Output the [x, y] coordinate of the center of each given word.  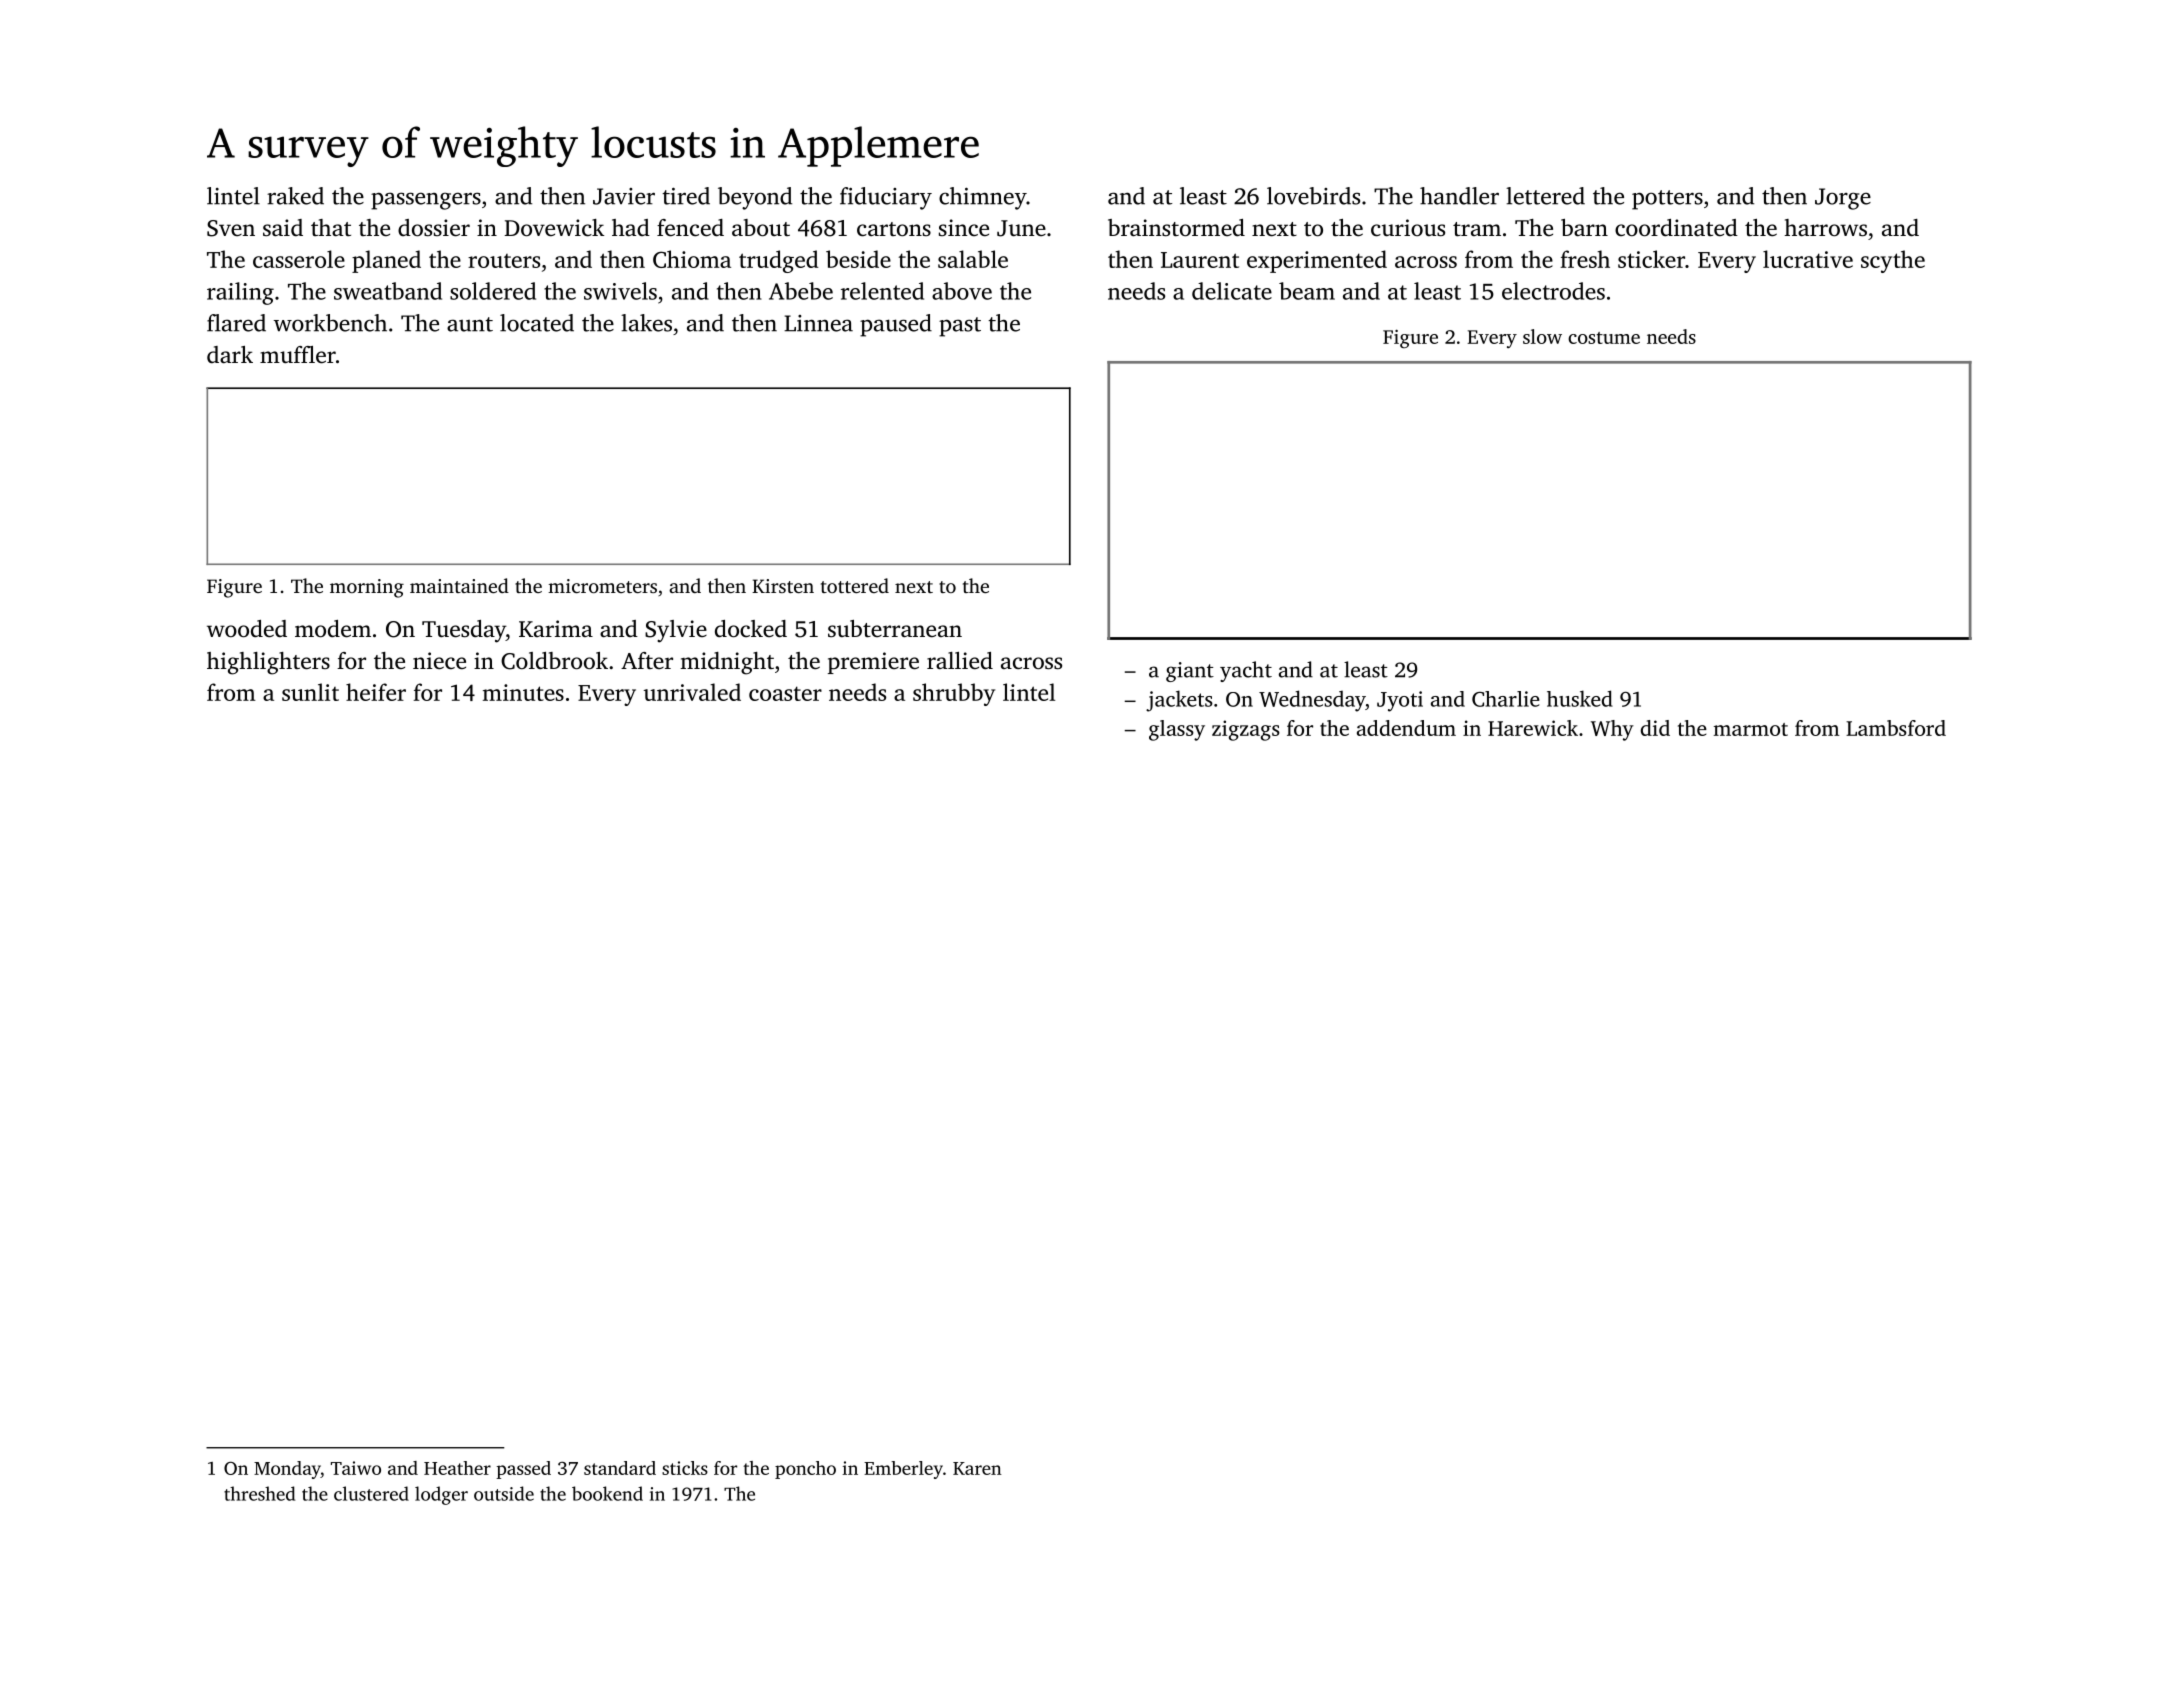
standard [620, 1468]
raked [295, 196]
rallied [960, 660]
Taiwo [356, 1468]
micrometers [602, 586]
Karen [977, 1468]
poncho [805, 1470]
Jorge [1843, 199]
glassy [1177, 730]
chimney [983, 198]
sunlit [310, 692]
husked [1580, 698]
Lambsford [1896, 728]
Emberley [903, 1470]
